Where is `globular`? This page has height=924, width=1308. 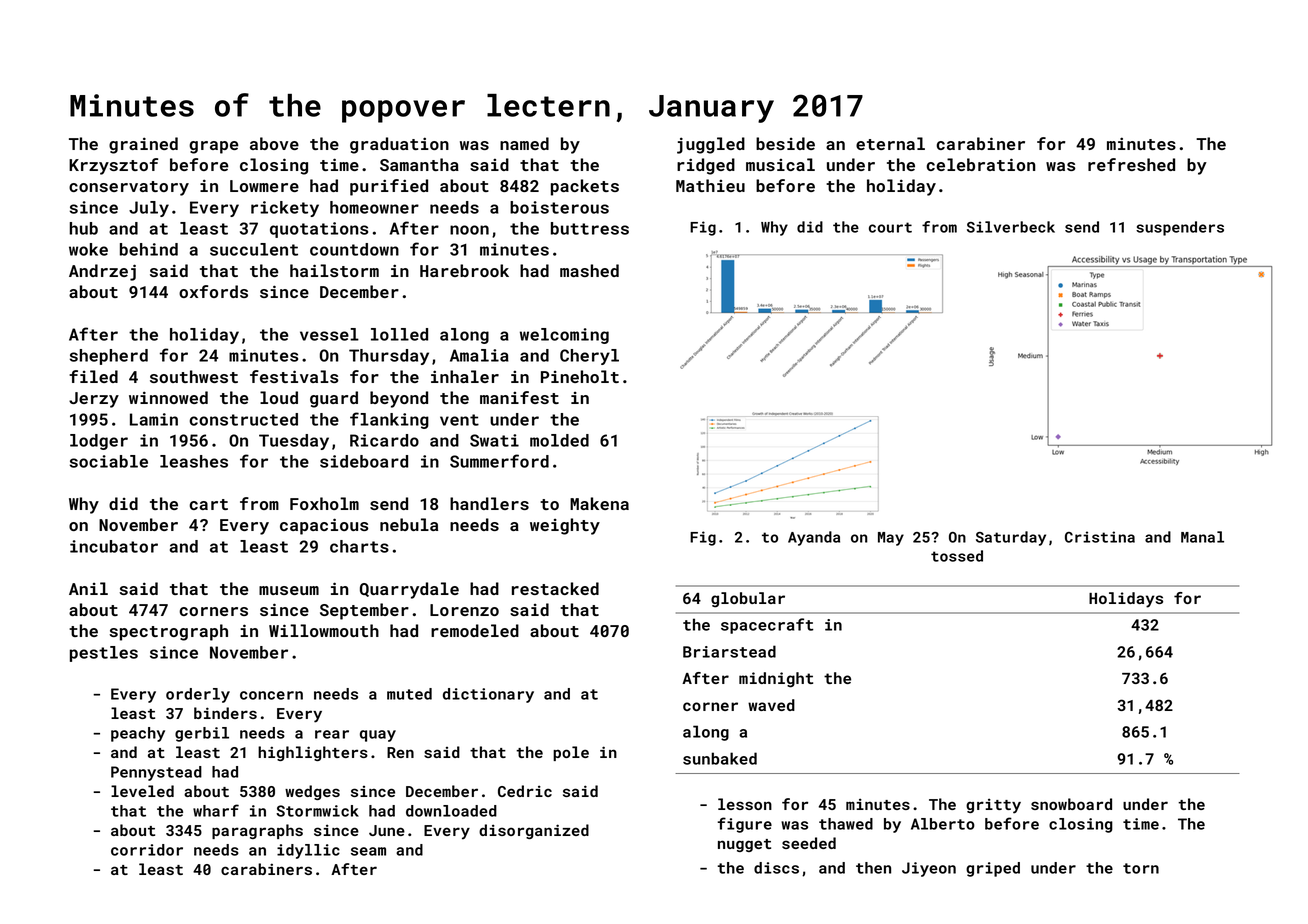 globular is located at coordinates (748, 600).
